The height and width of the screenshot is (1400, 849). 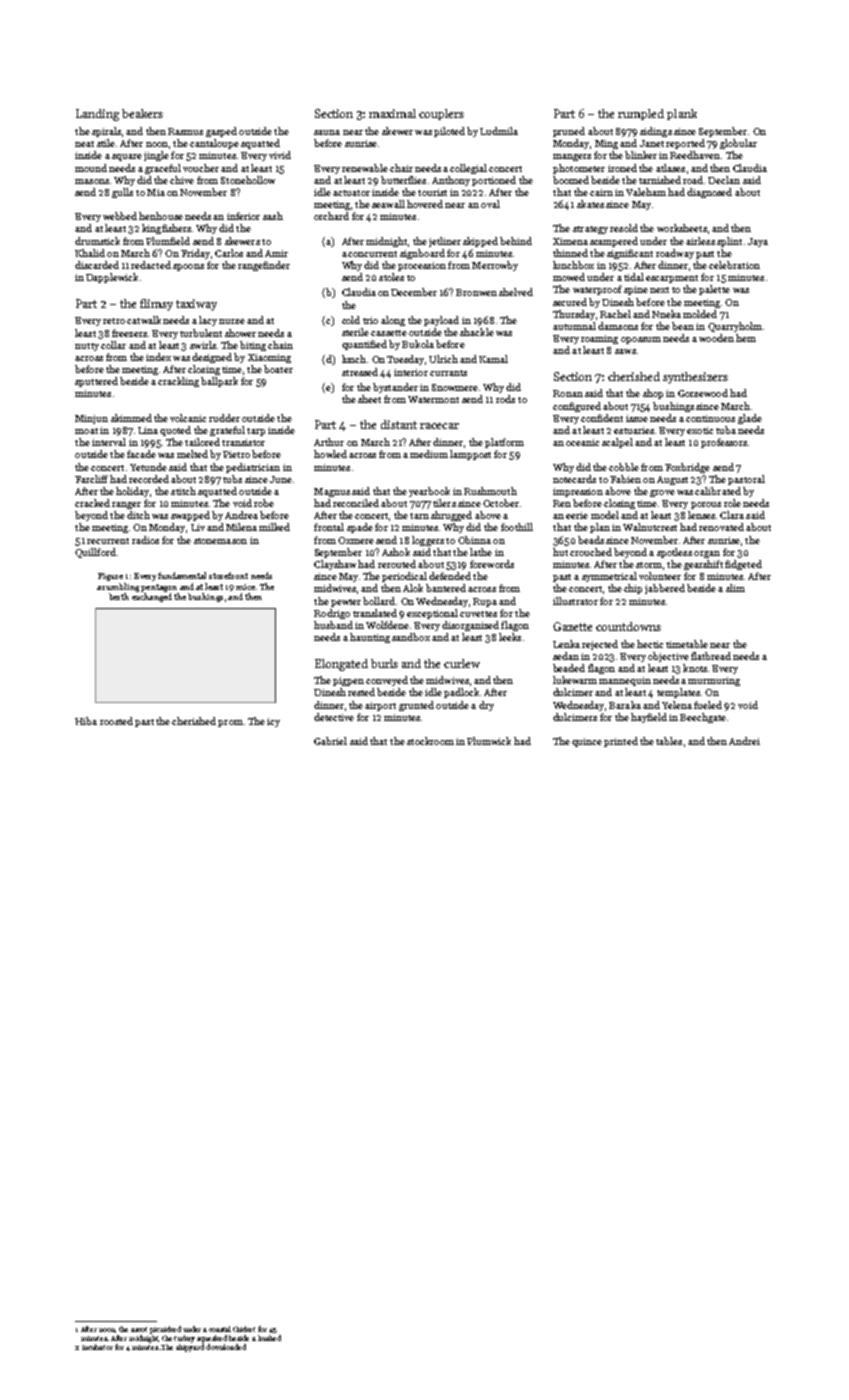 What do you see at coordinates (152, 597) in the screenshot?
I see `exchanged` at bounding box center [152, 597].
